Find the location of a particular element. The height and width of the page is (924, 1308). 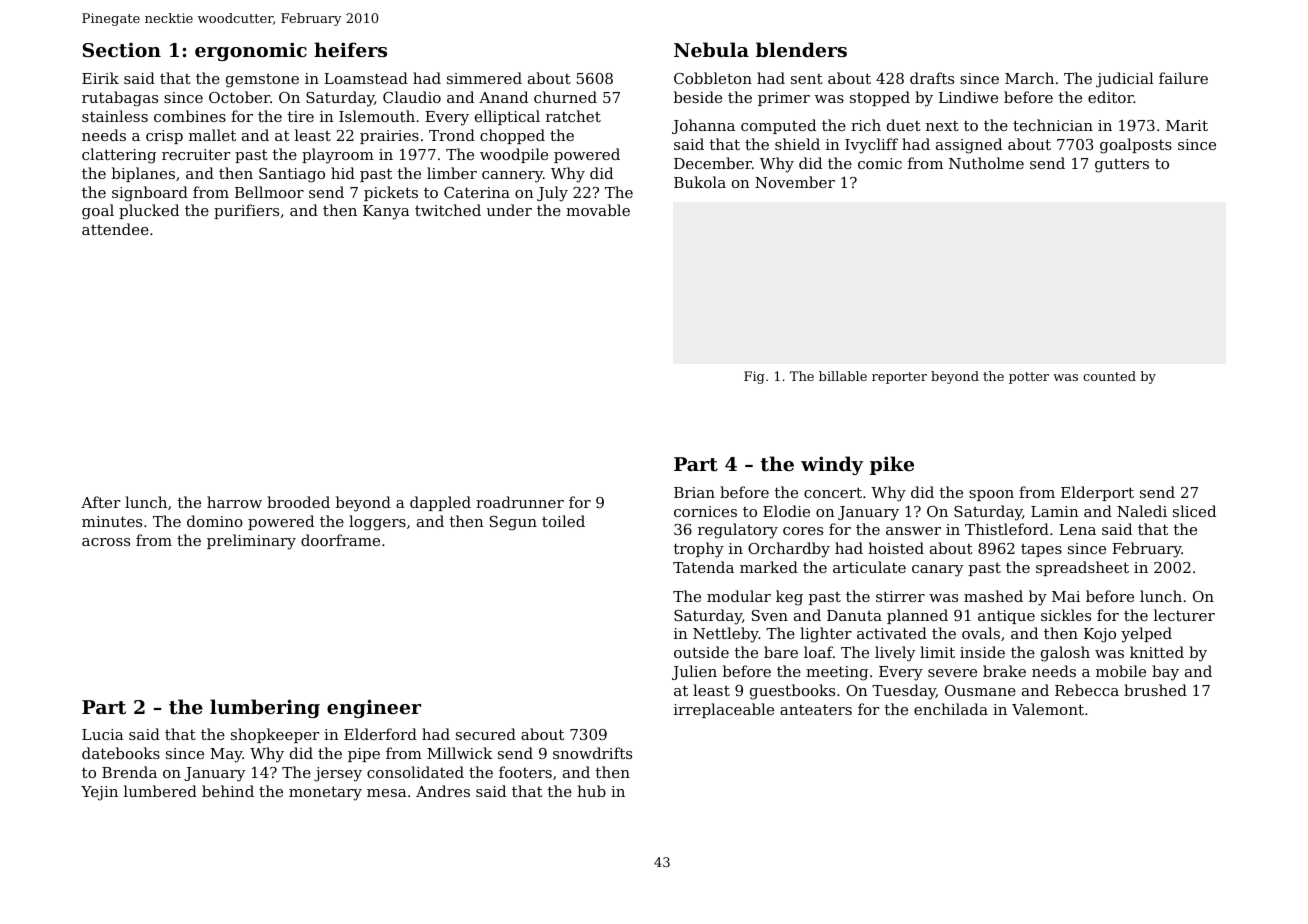

blenders is located at coordinates (801, 49).
